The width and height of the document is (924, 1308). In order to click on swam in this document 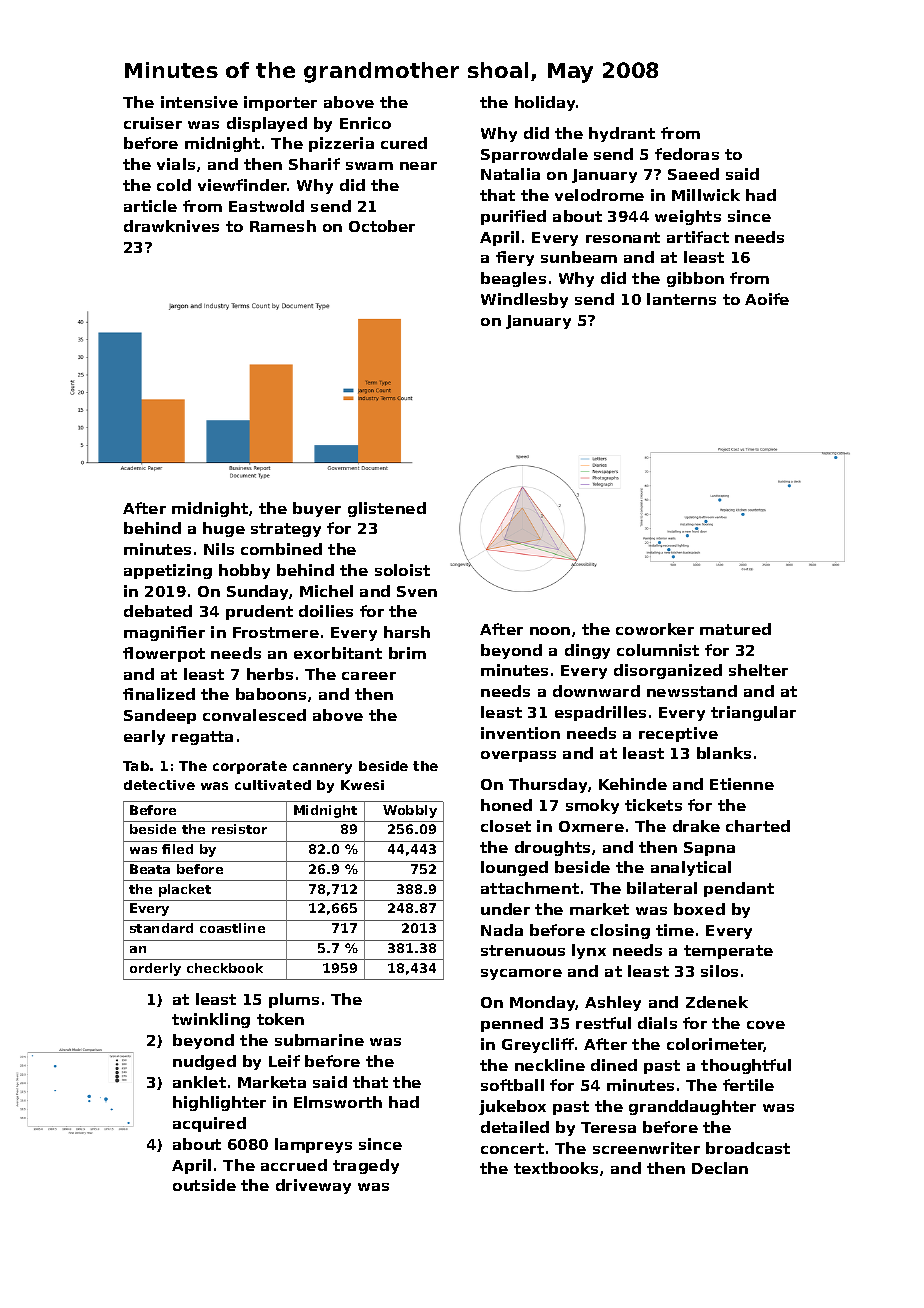, I will do `click(369, 166)`.
